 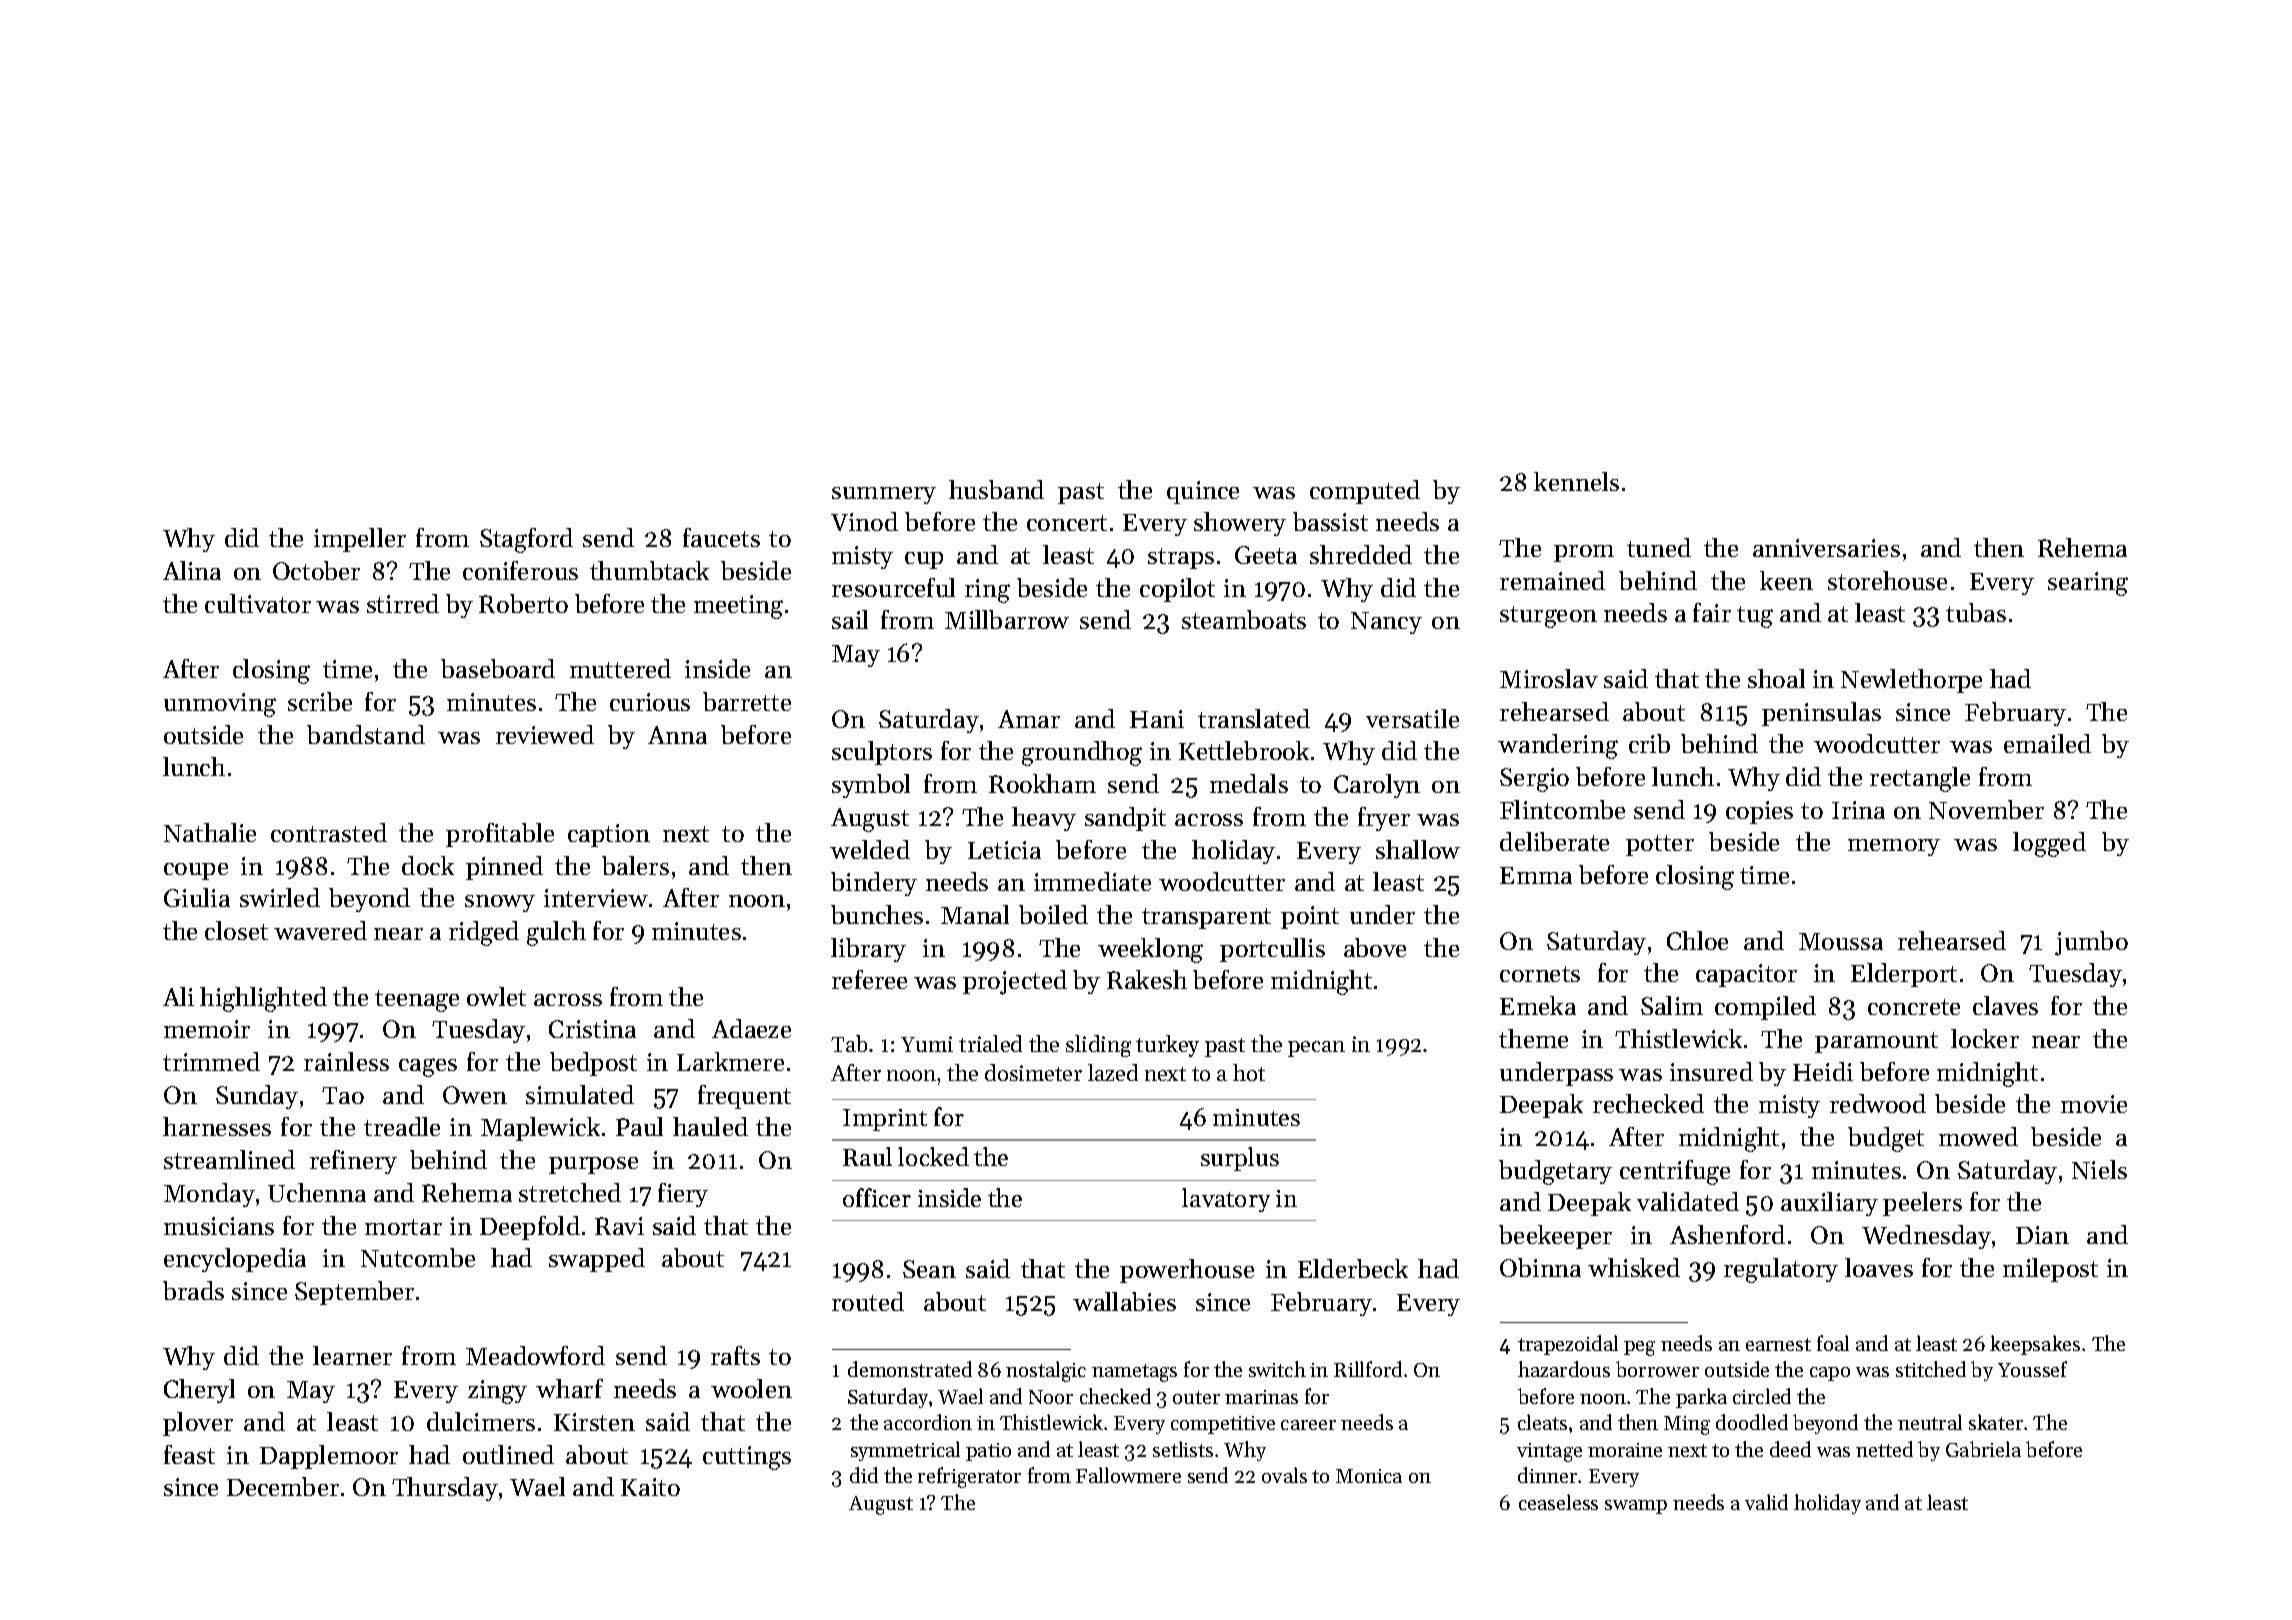 What do you see at coordinates (869, 979) in the document?
I see `referee` at bounding box center [869, 979].
